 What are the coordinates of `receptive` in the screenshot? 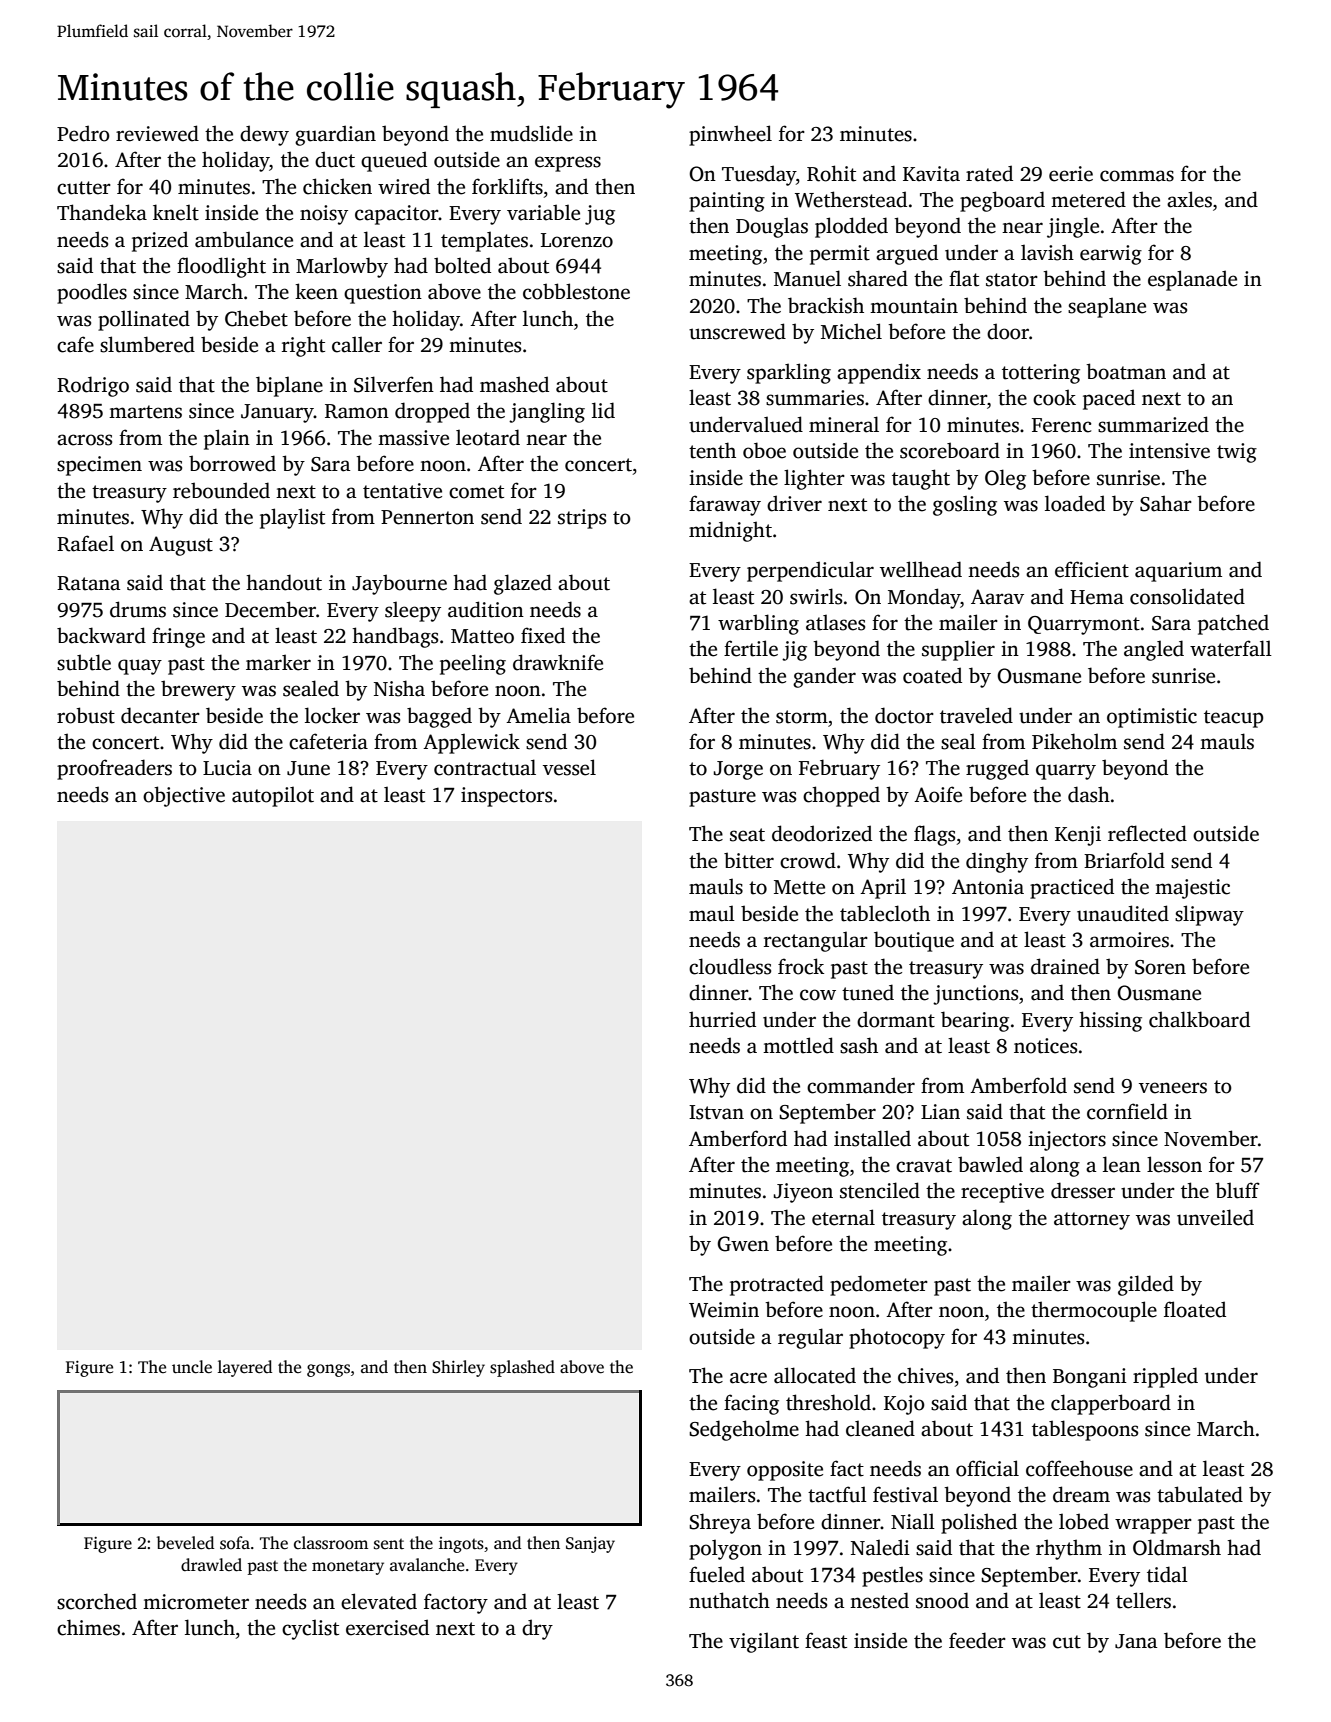 It's located at (1002, 1193).
